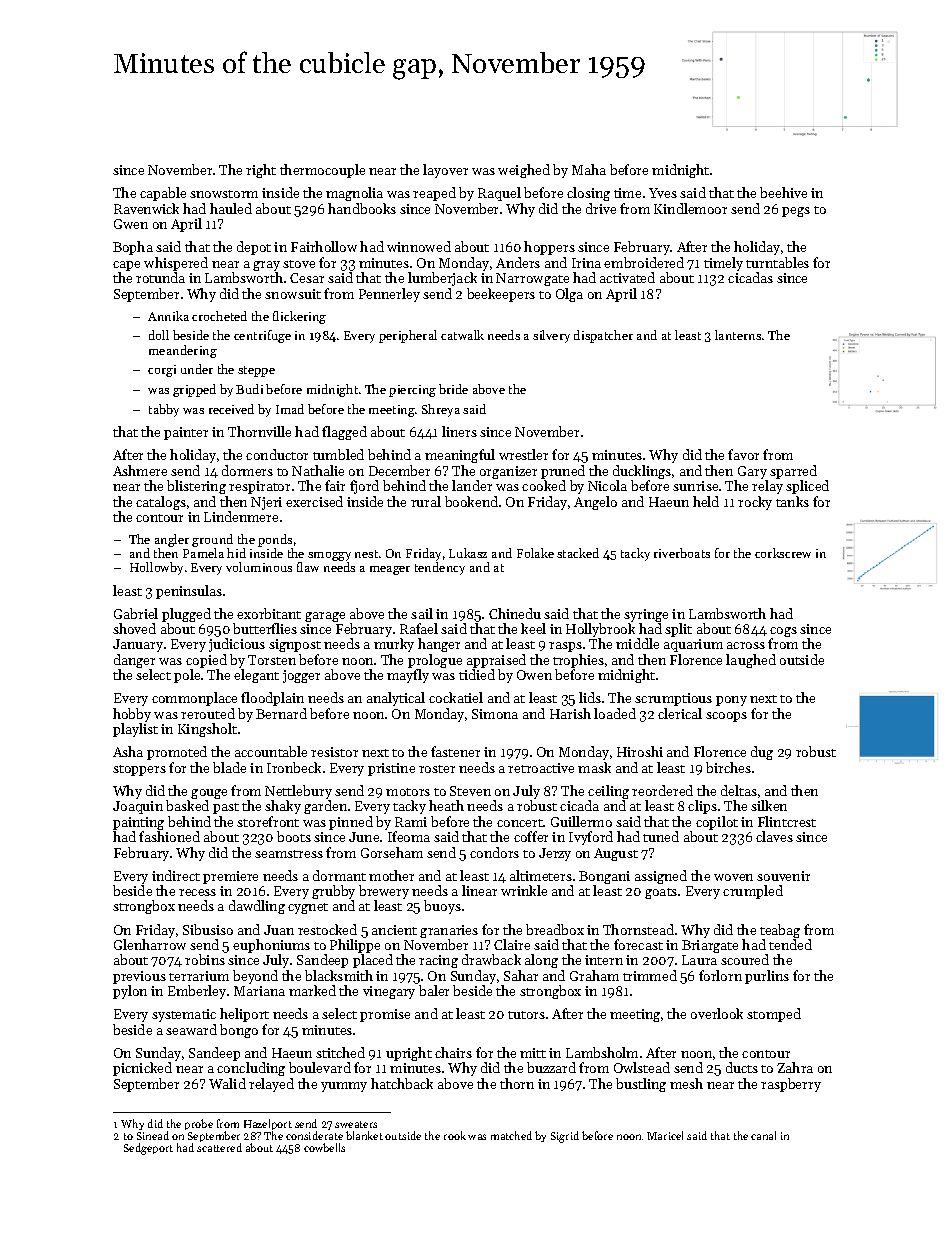  I want to click on Steven, so click(470, 791).
